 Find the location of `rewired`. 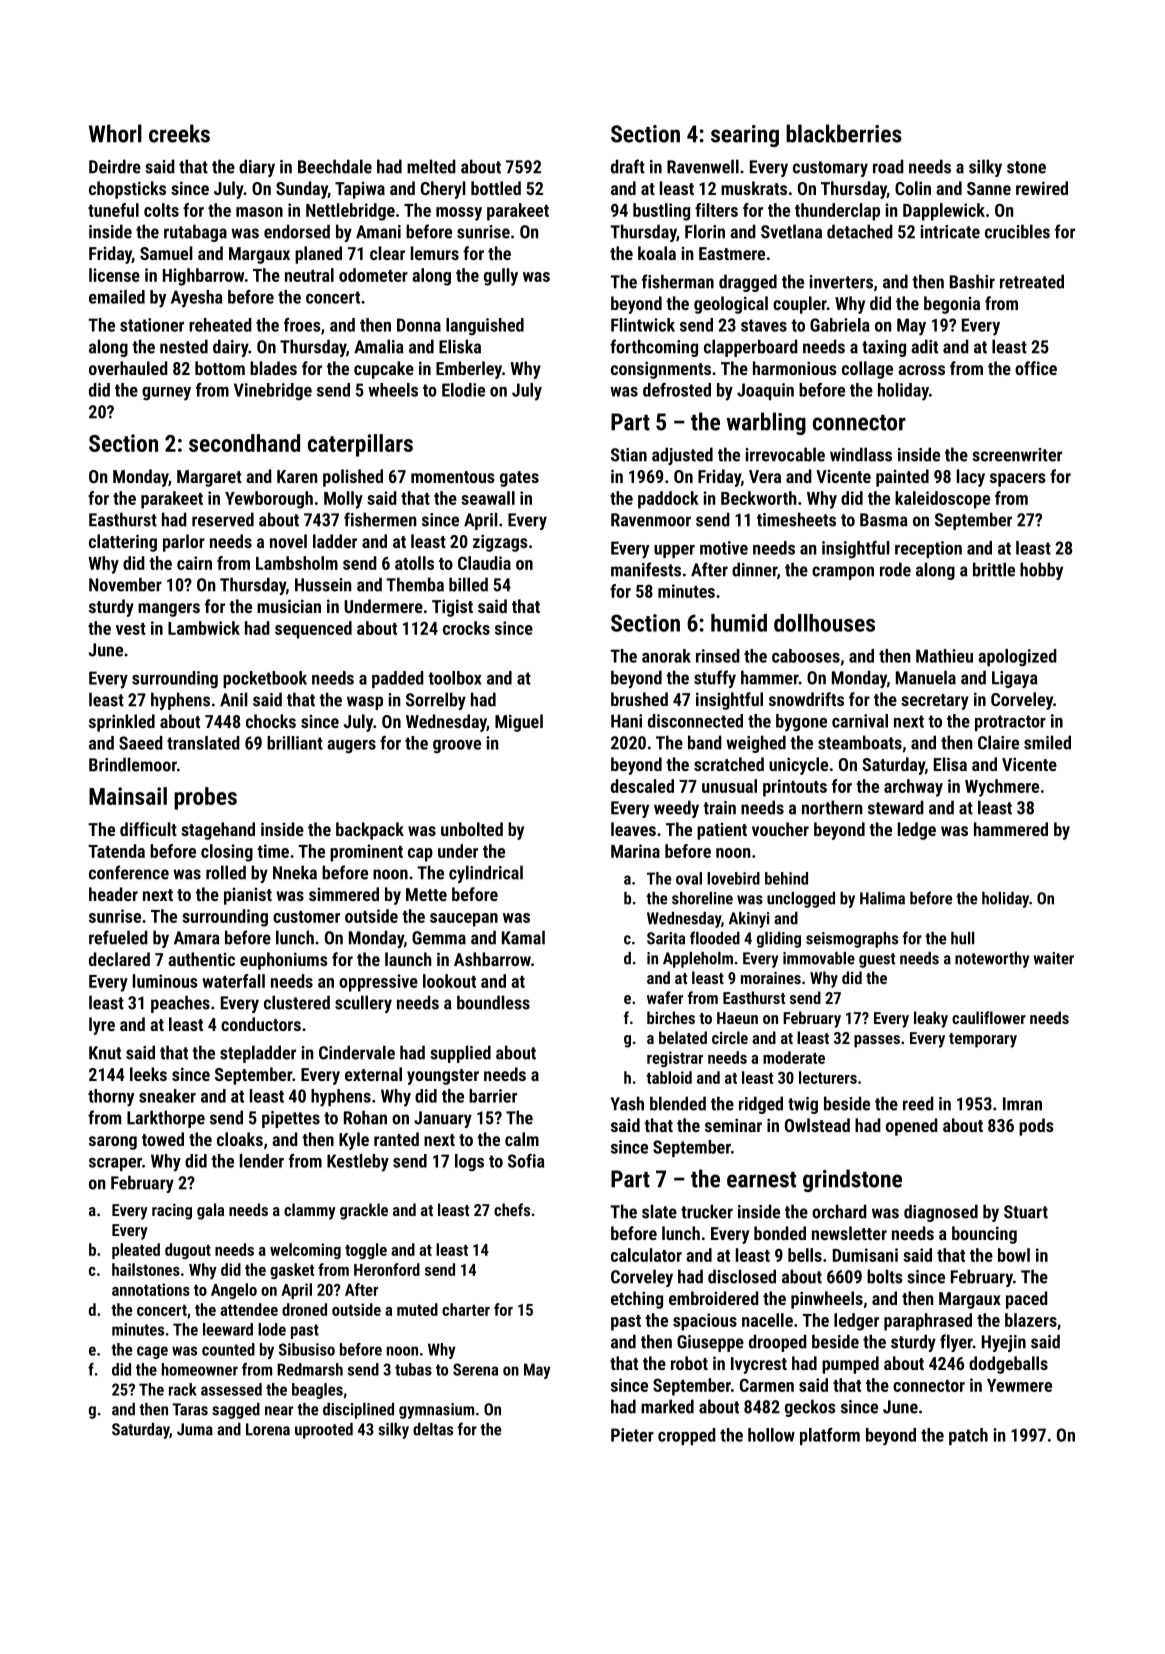

rewired is located at coordinates (1042, 188).
